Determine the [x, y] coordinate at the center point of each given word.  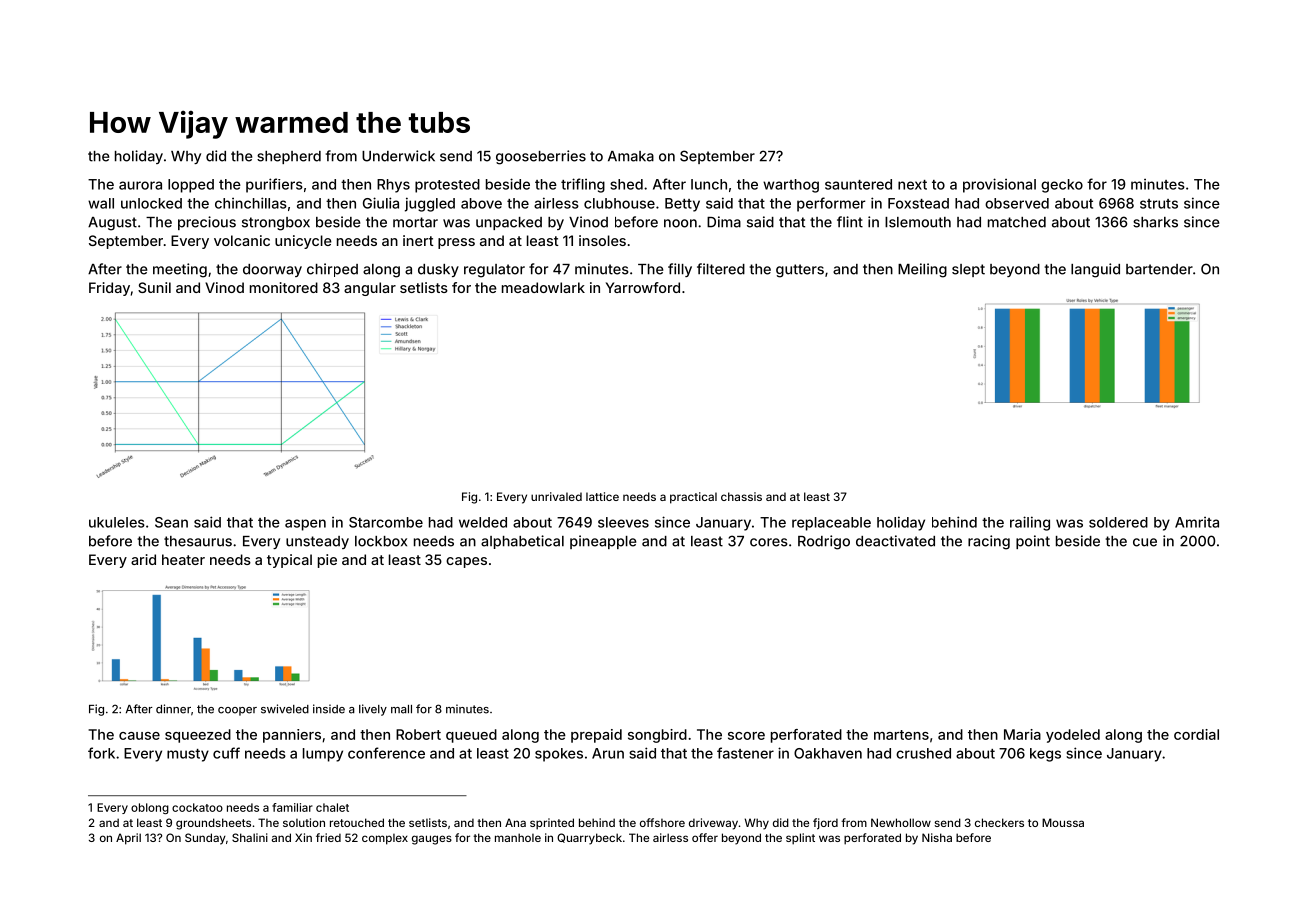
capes [466, 562]
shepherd [289, 157]
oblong [150, 808]
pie [327, 561]
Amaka [631, 156]
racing [989, 542]
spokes [559, 755]
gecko [1062, 186]
